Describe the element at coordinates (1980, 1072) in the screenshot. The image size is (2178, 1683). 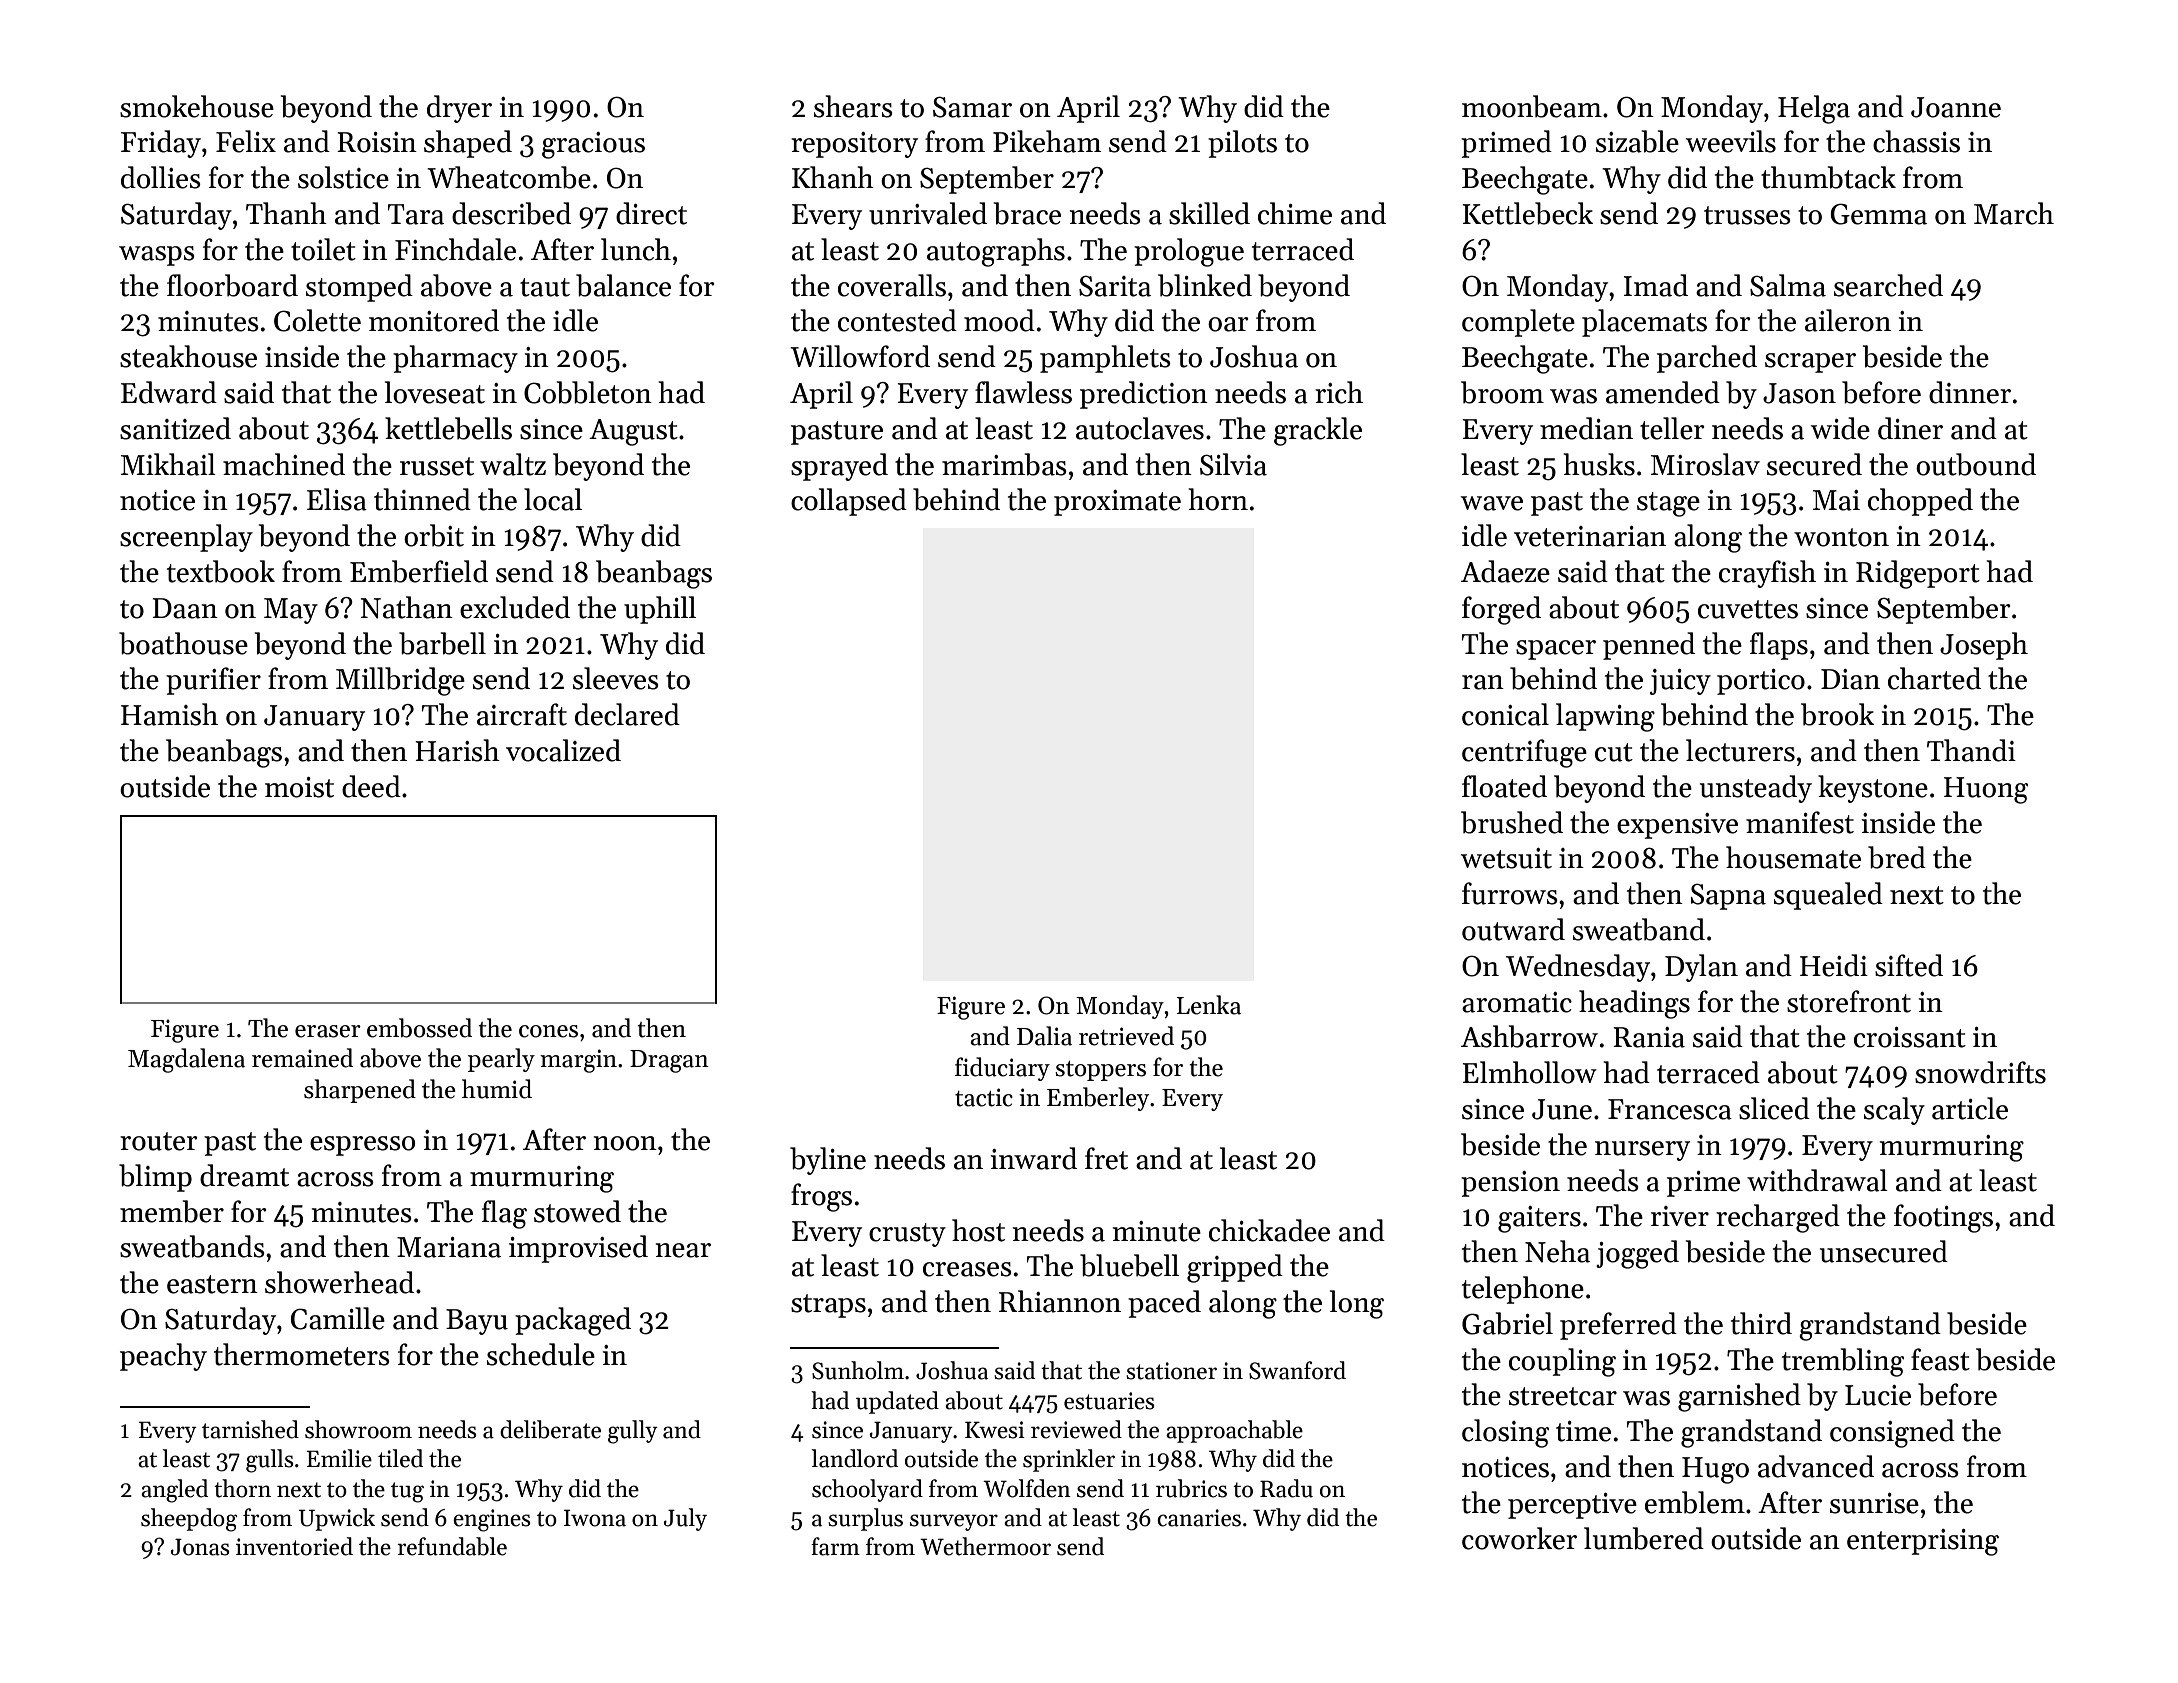
I see `snowdrifts` at that location.
